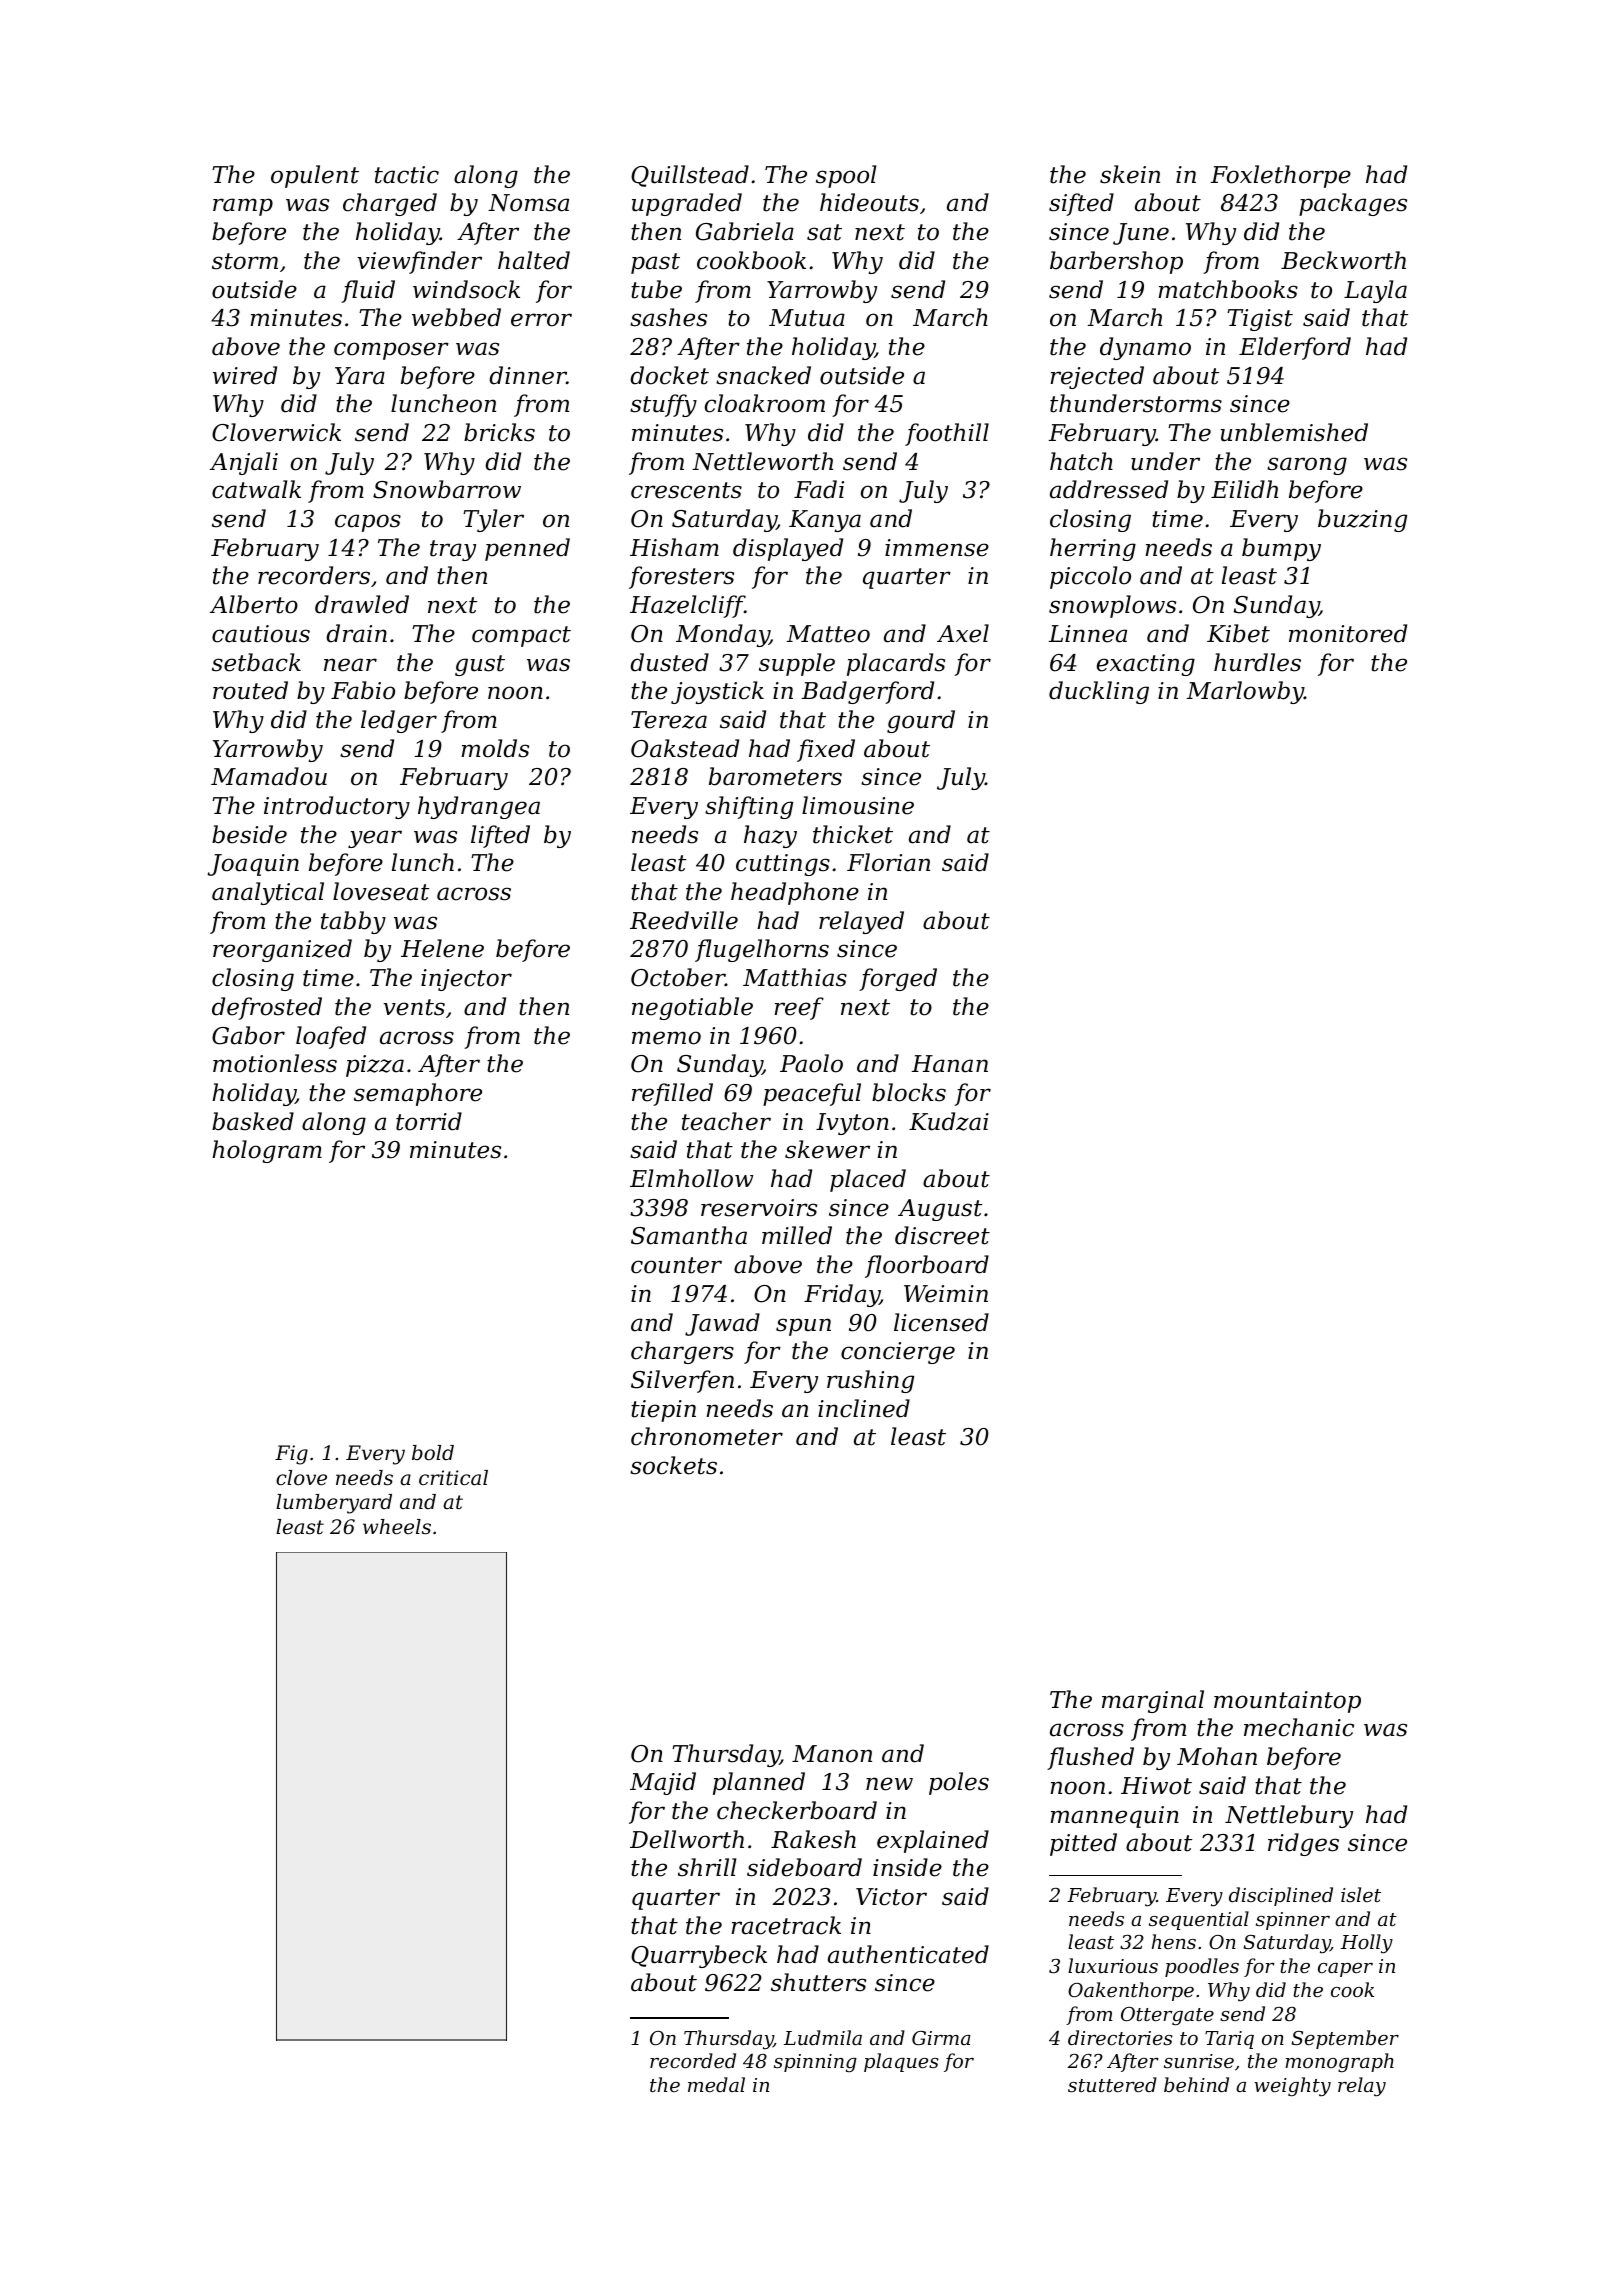  Describe the element at coordinates (693, 2060) in the page. I see `recorded` at that location.
